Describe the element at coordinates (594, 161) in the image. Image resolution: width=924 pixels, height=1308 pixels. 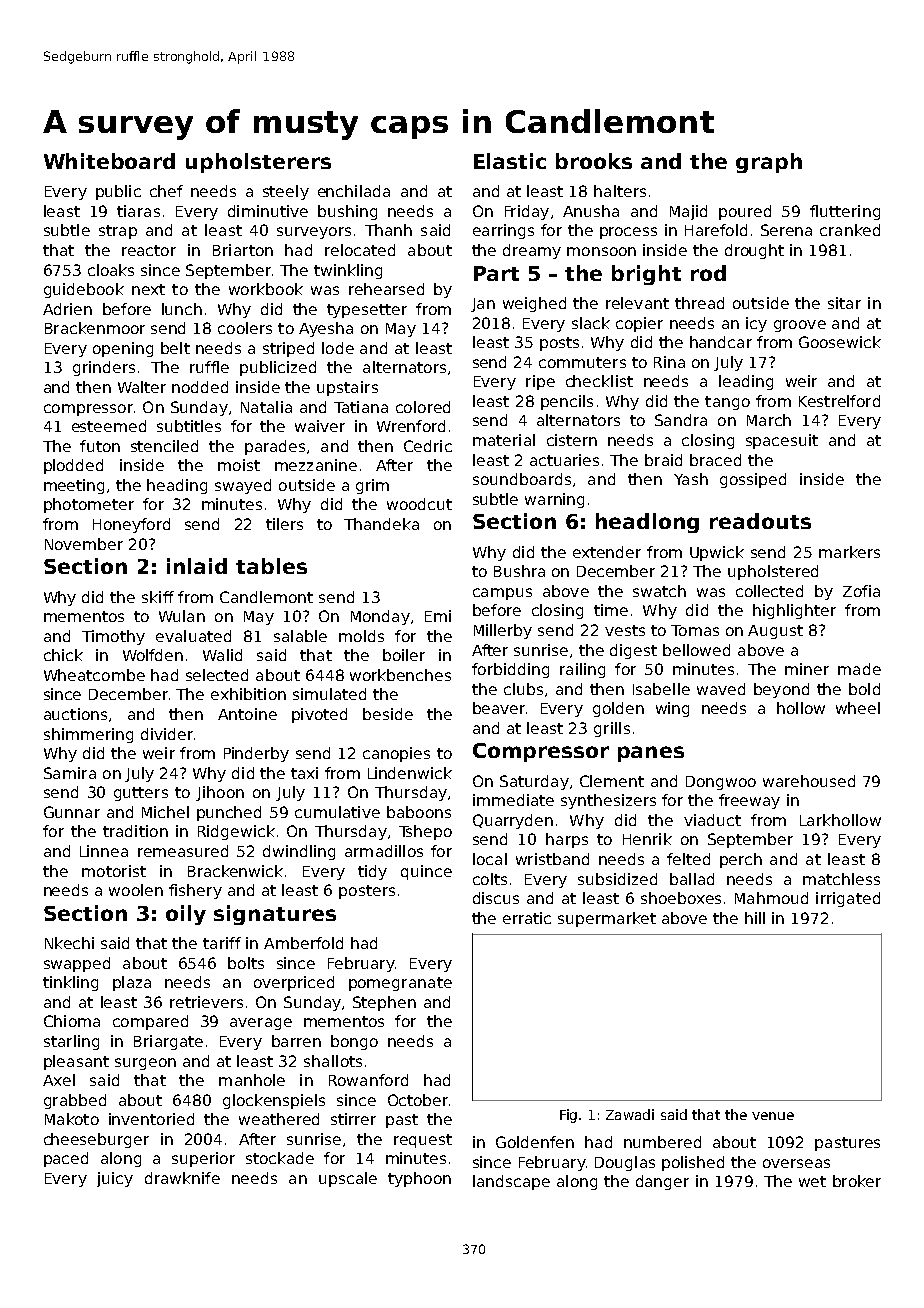
I see `brooks` at that location.
